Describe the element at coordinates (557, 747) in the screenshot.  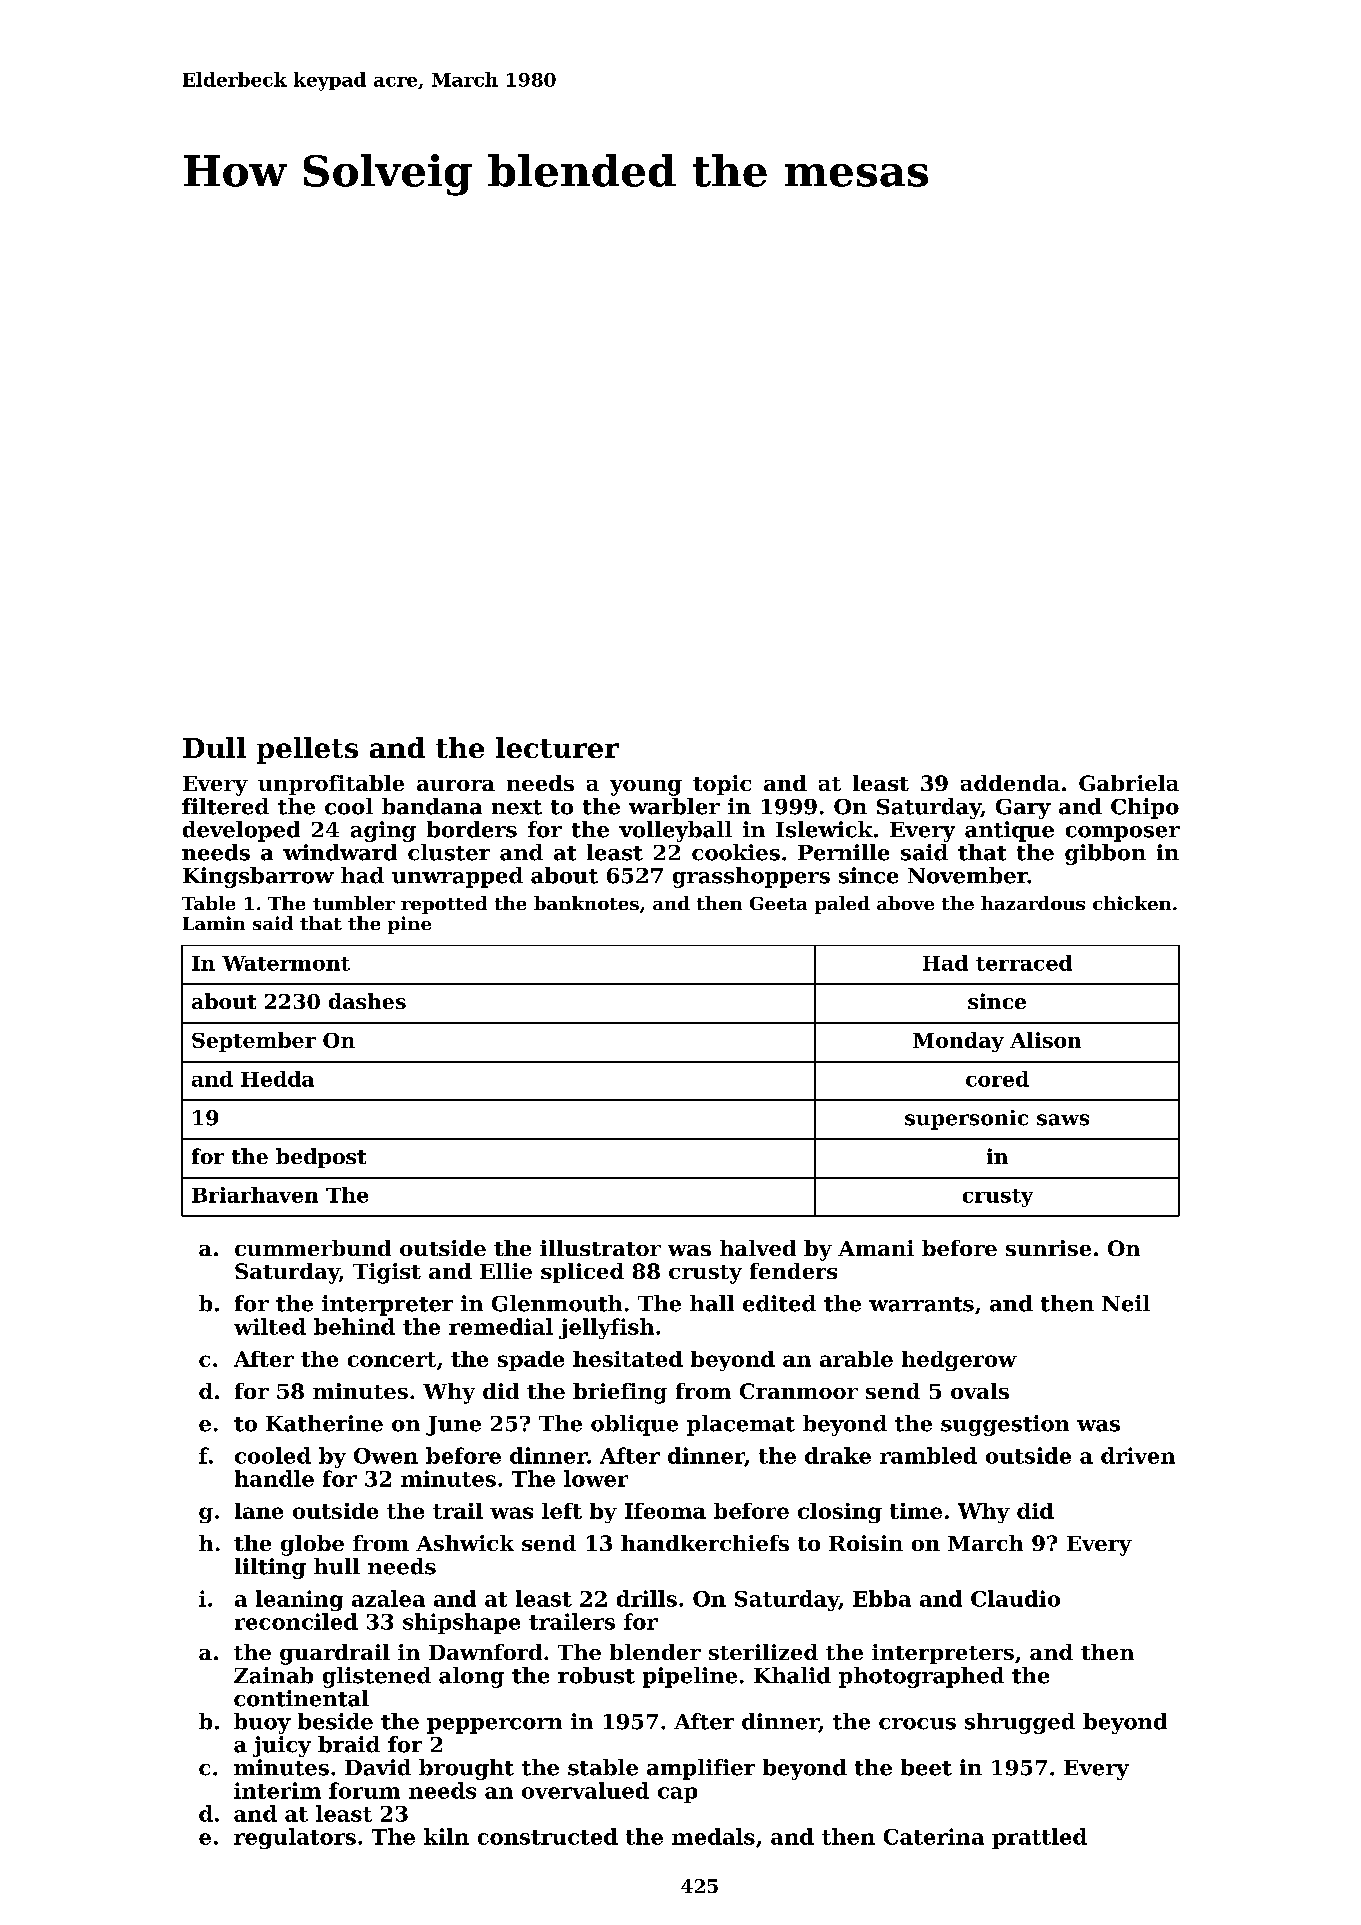
I see `lecturer` at that location.
